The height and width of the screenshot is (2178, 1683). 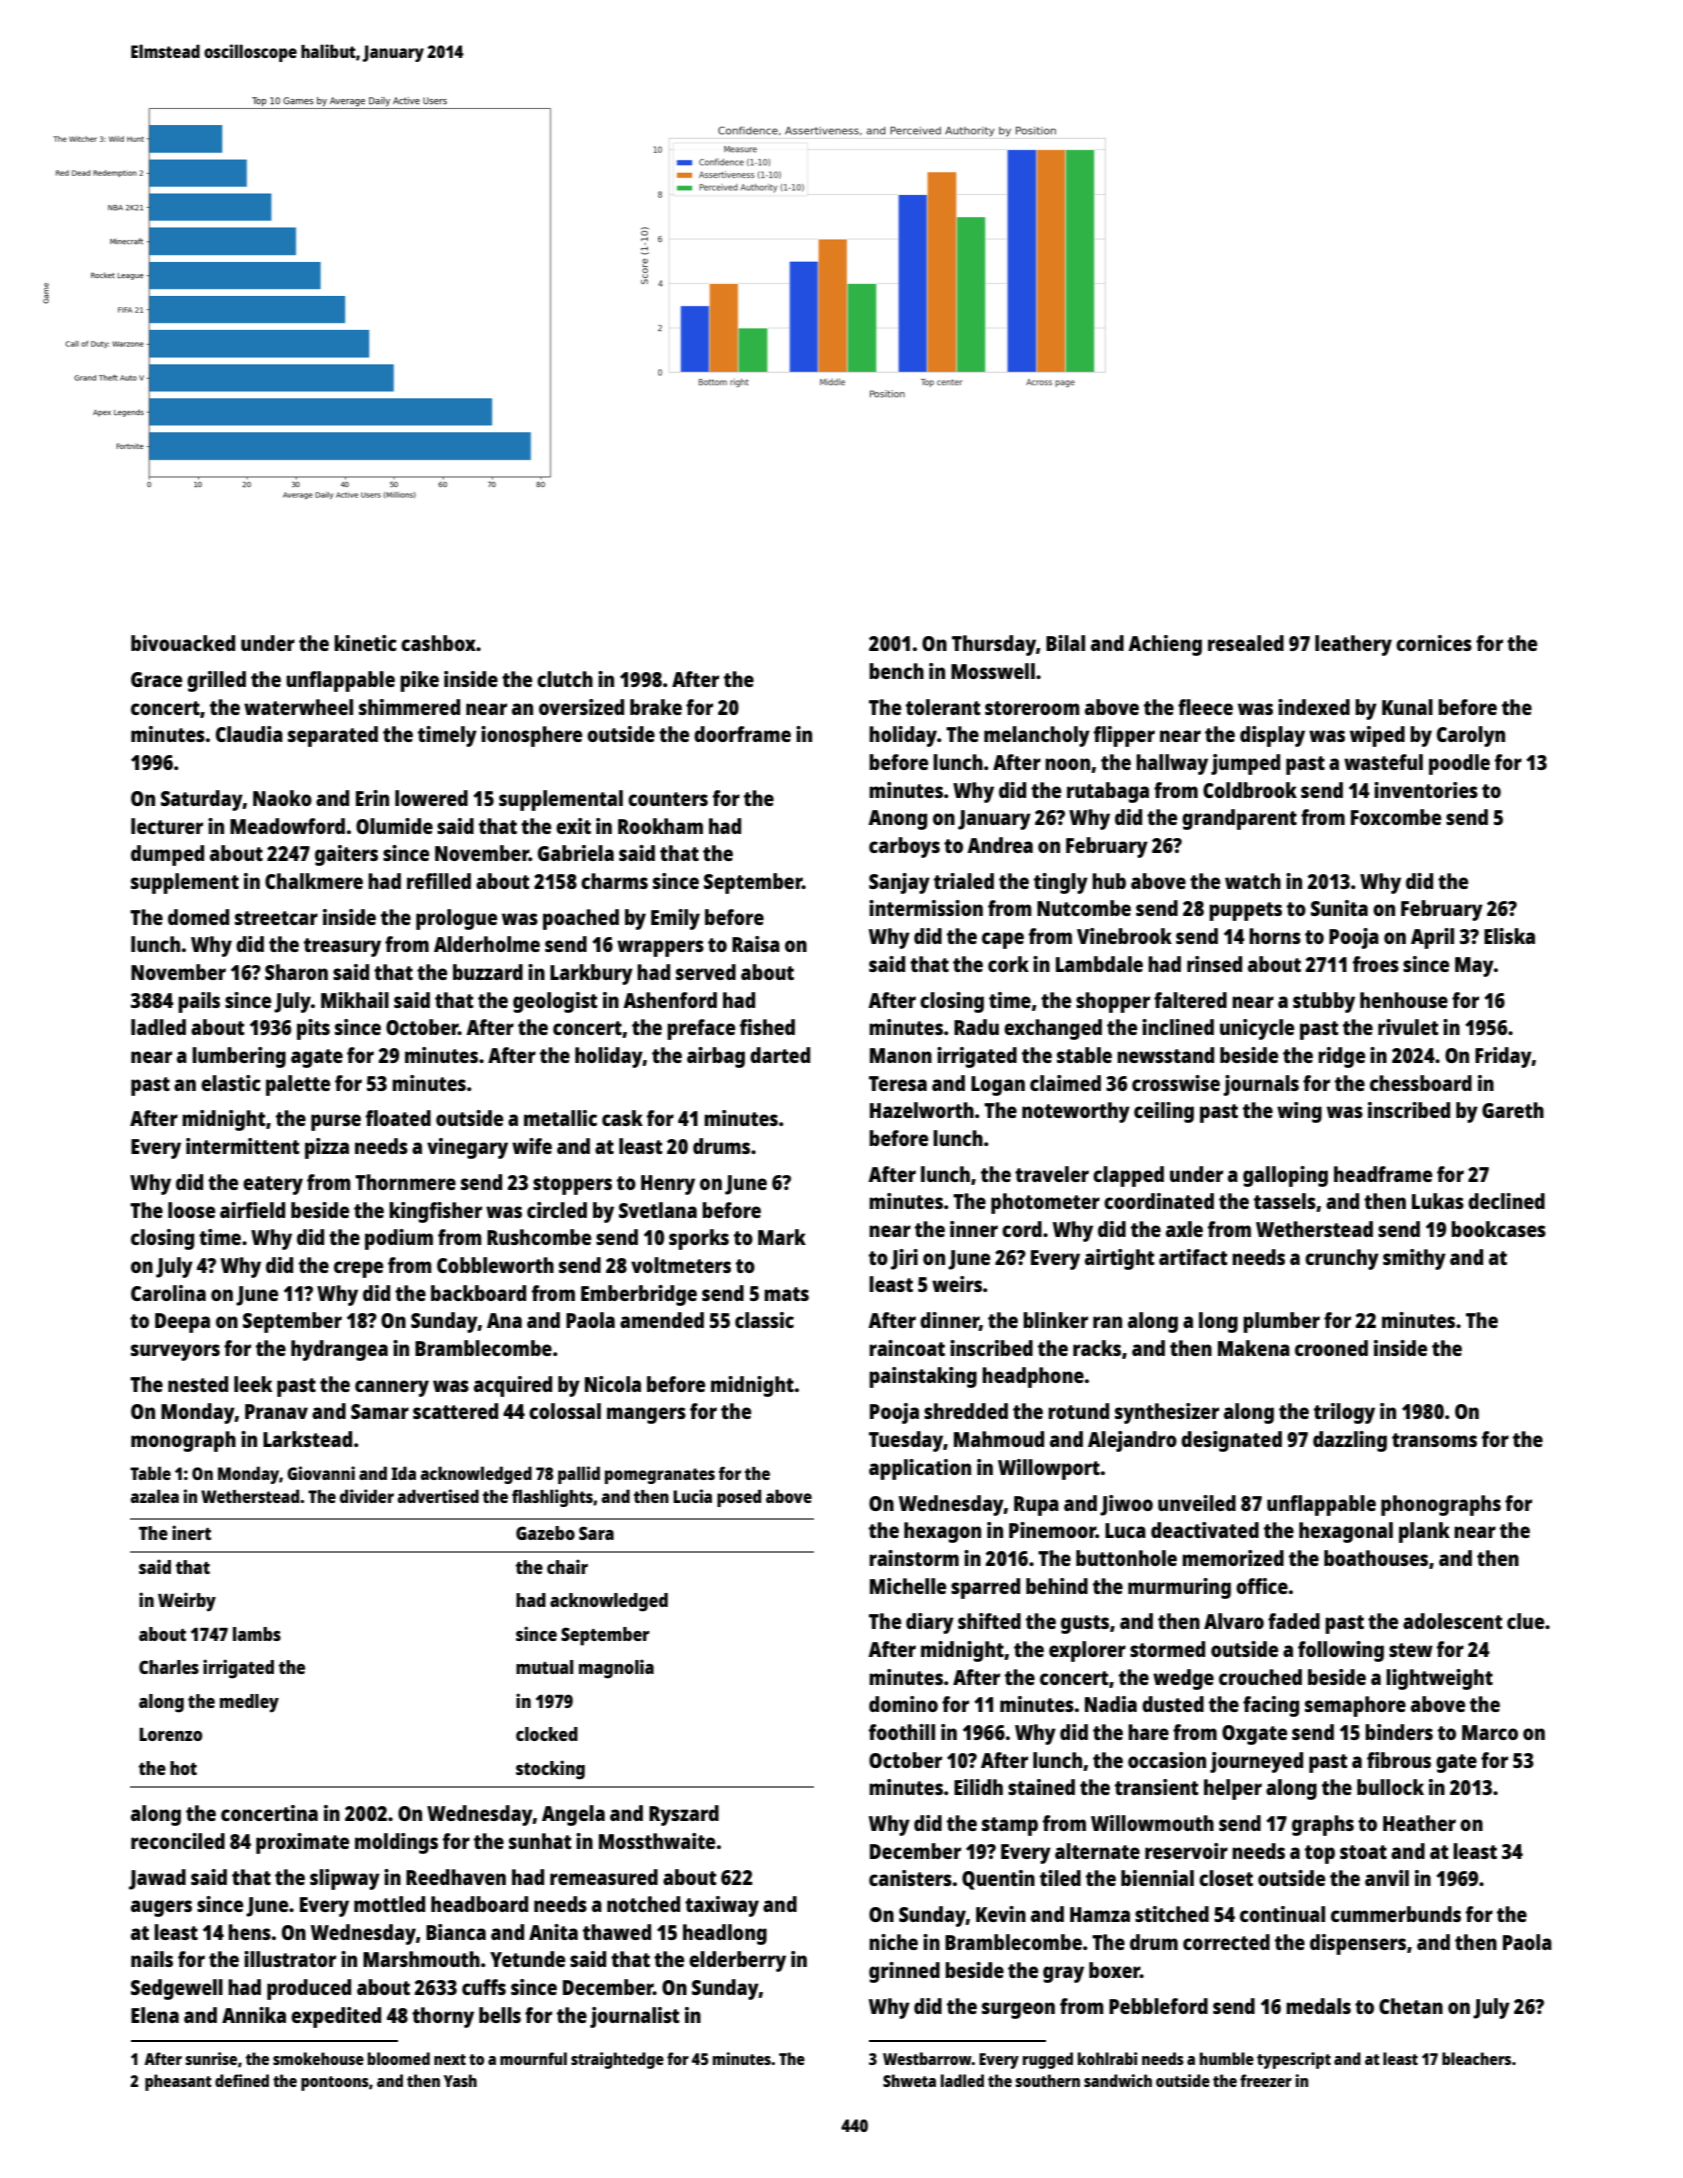 I want to click on Emily, so click(x=675, y=919).
